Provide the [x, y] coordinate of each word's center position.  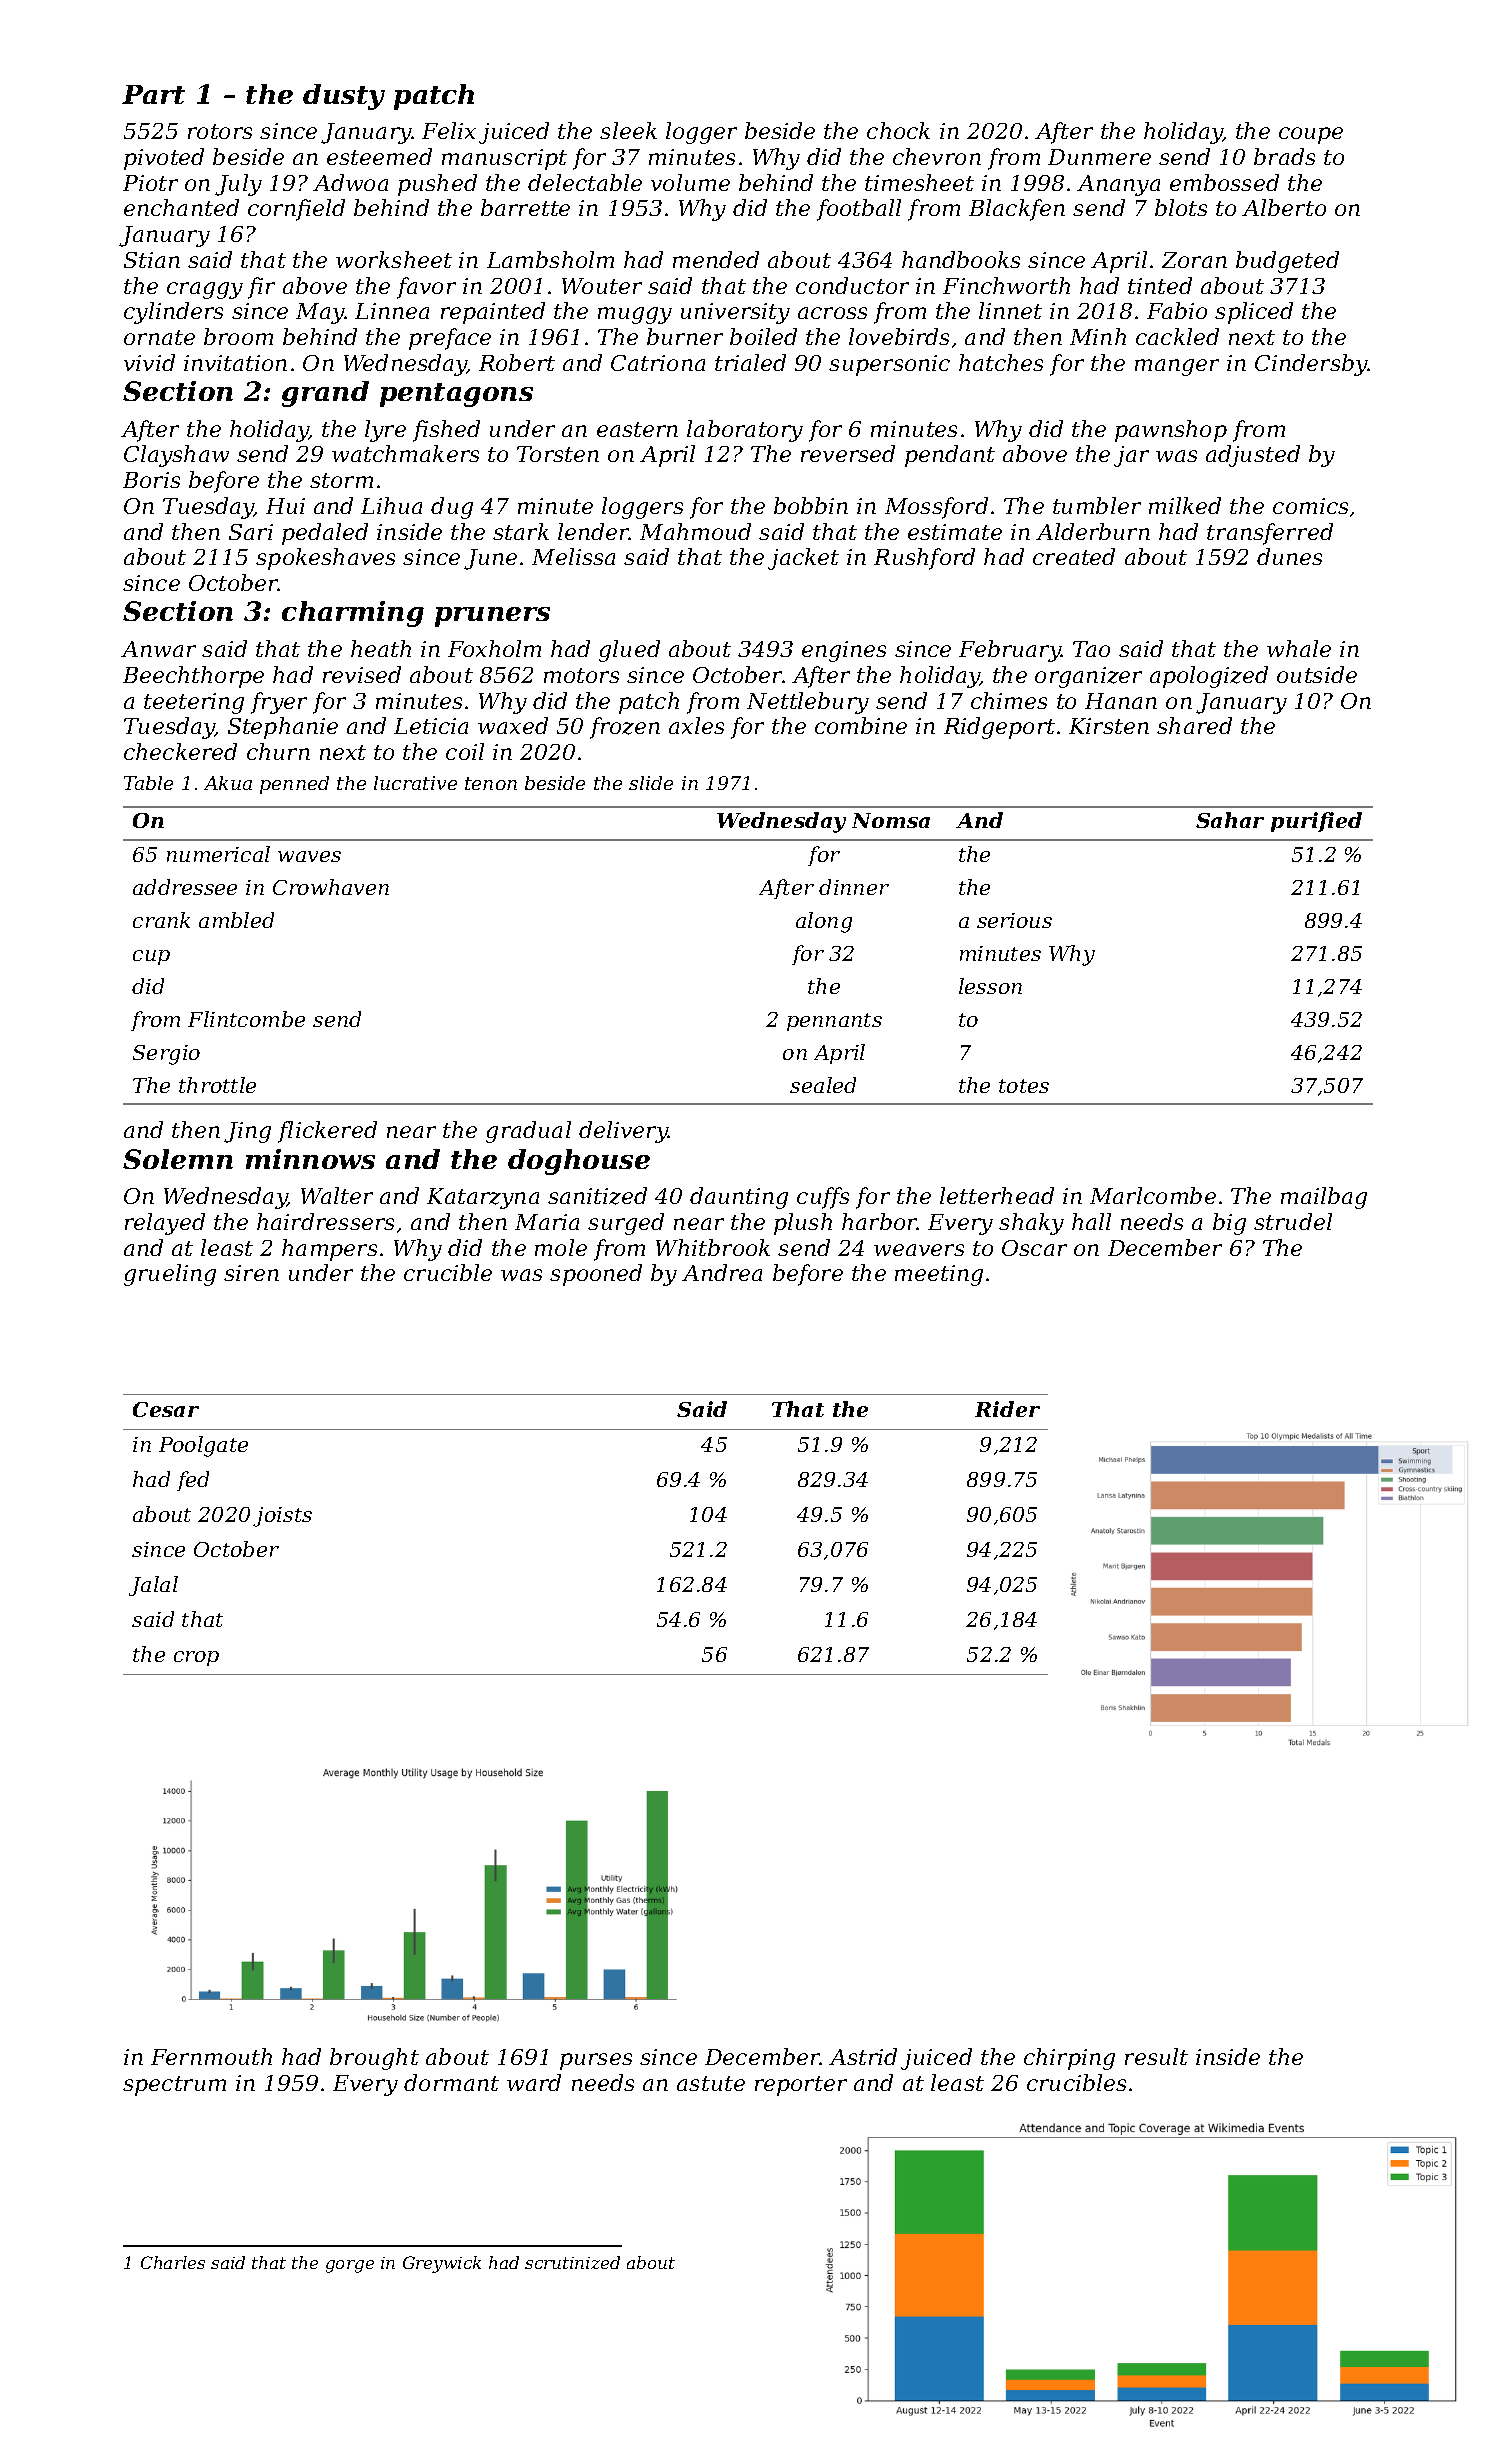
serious [1014, 920]
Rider [1007, 1409]
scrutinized [572, 2262]
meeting [939, 1275]
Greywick [442, 2264]
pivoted [164, 159]
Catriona [658, 363]
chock [898, 130]
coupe [1311, 135]
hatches [1001, 362]
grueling [170, 1275]
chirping [1069, 2059]
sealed [823, 1085]
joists [282, 1517]
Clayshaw [176, 456]
